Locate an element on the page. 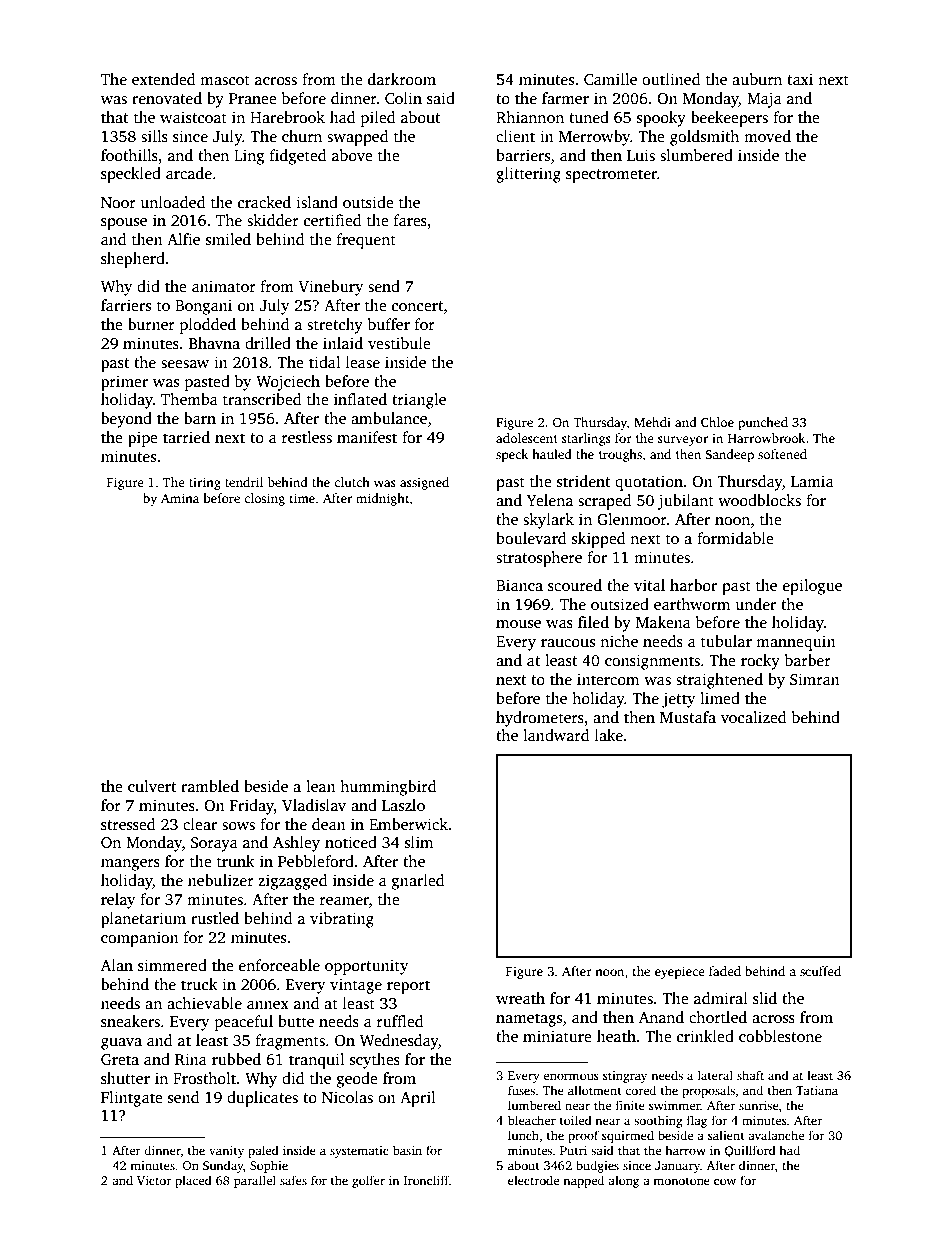 This image has height=1233, width=952. punched is located at coordinates (763, 423).
